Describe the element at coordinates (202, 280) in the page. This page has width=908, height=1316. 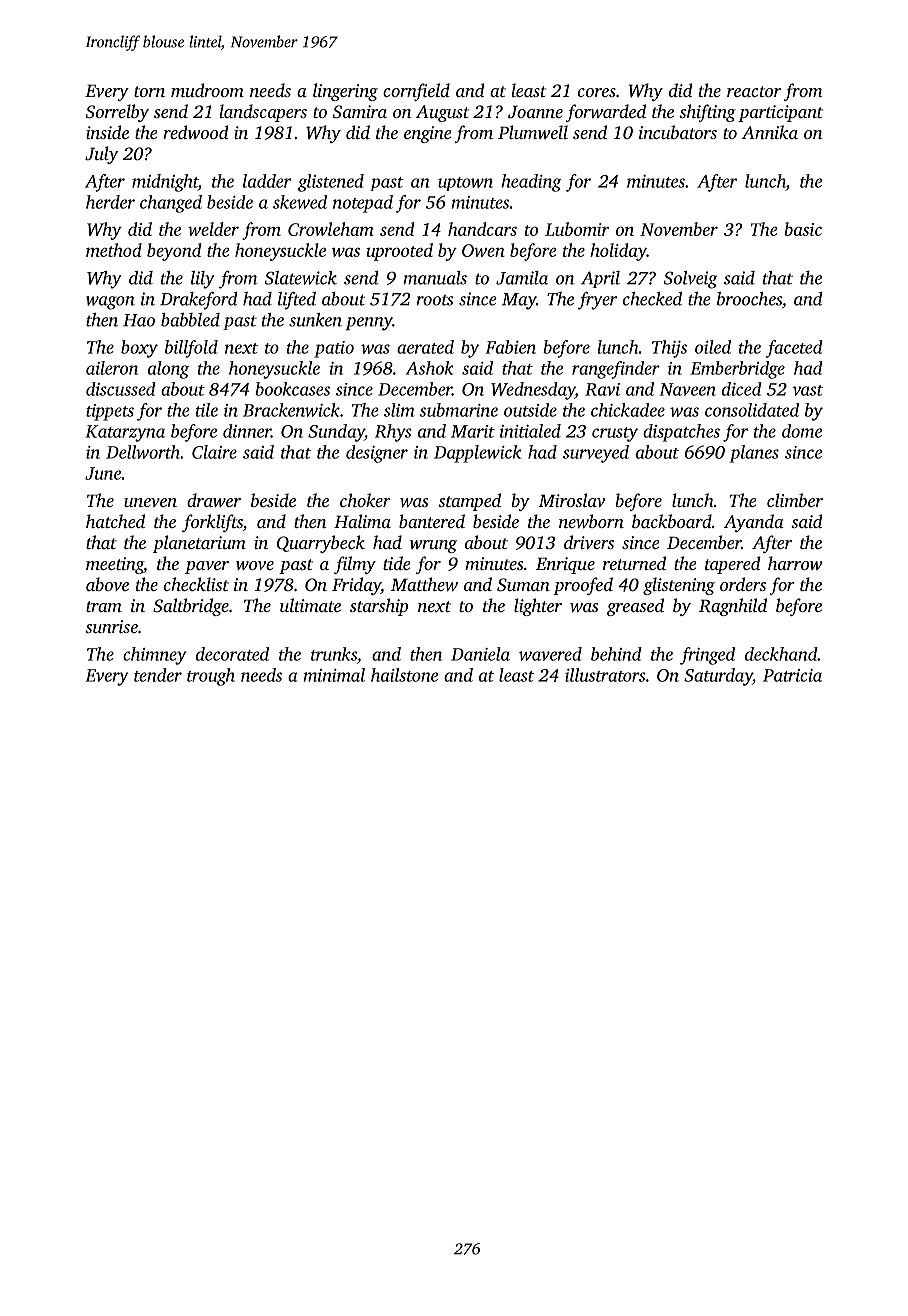
I see `lily` at that location.
